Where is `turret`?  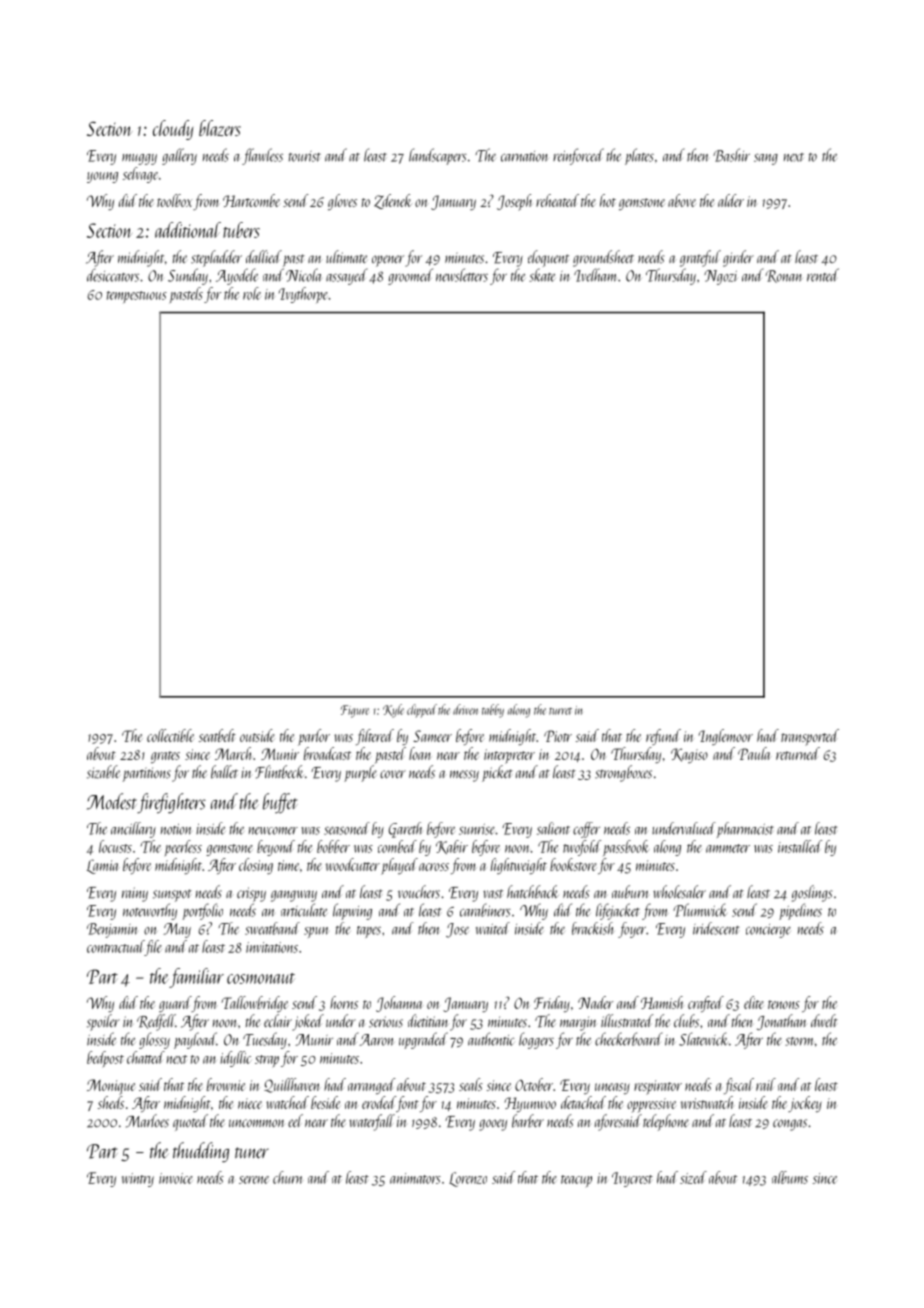 turret is located at coordinates (560, 711).
